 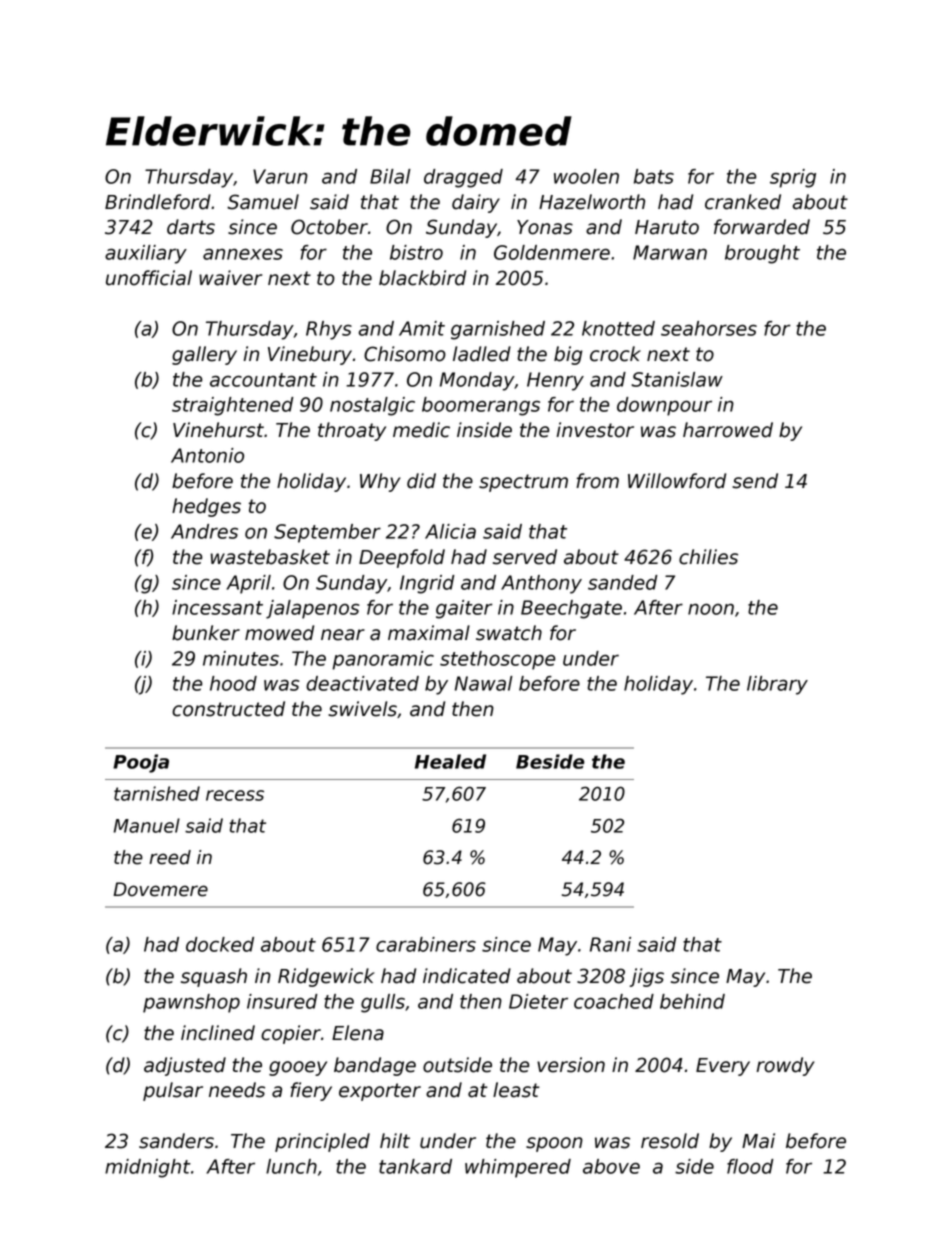 I want to click on throaty, so click(x=352, y=431).
